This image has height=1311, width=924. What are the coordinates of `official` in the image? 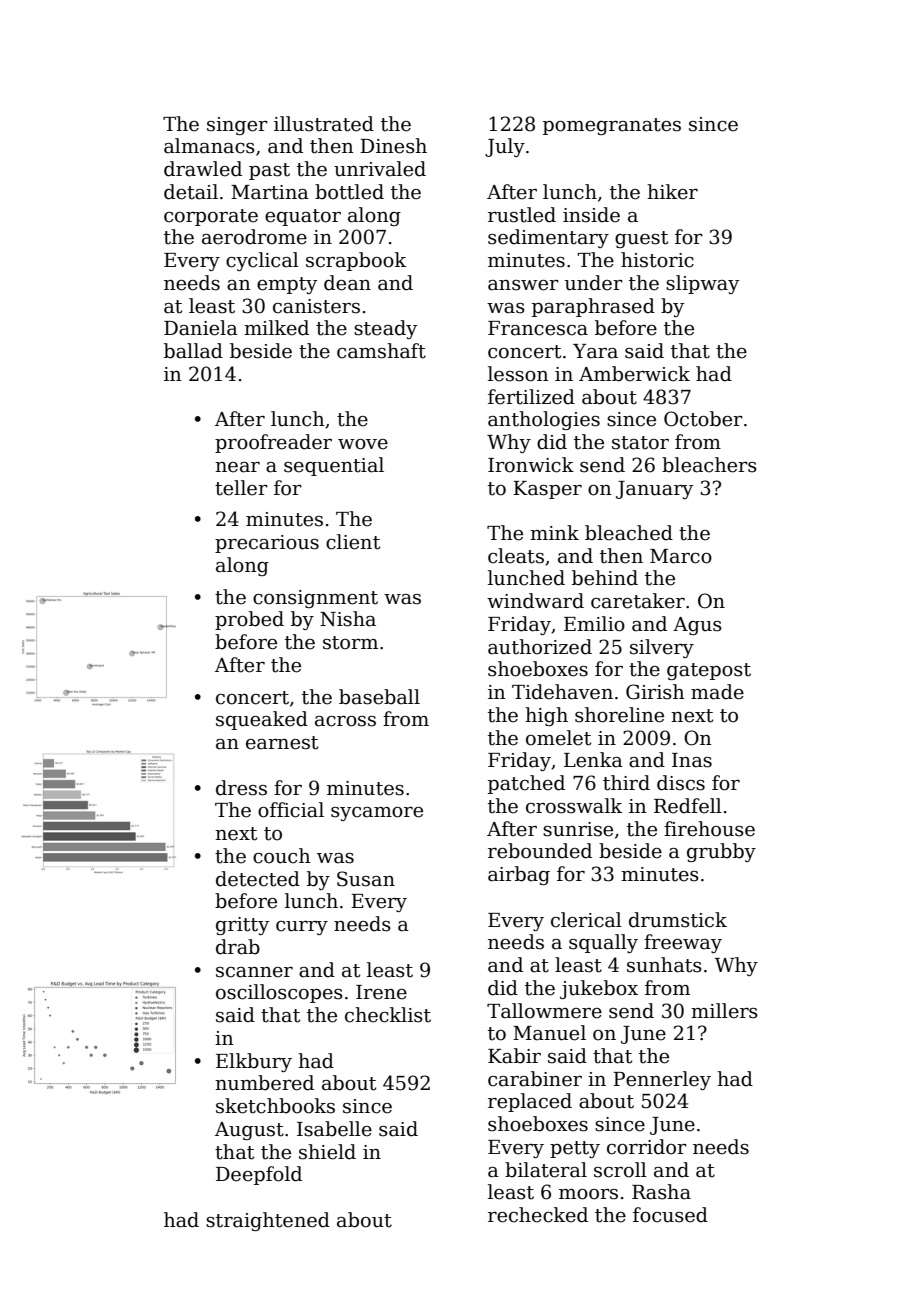 It's located at (291, 810).
